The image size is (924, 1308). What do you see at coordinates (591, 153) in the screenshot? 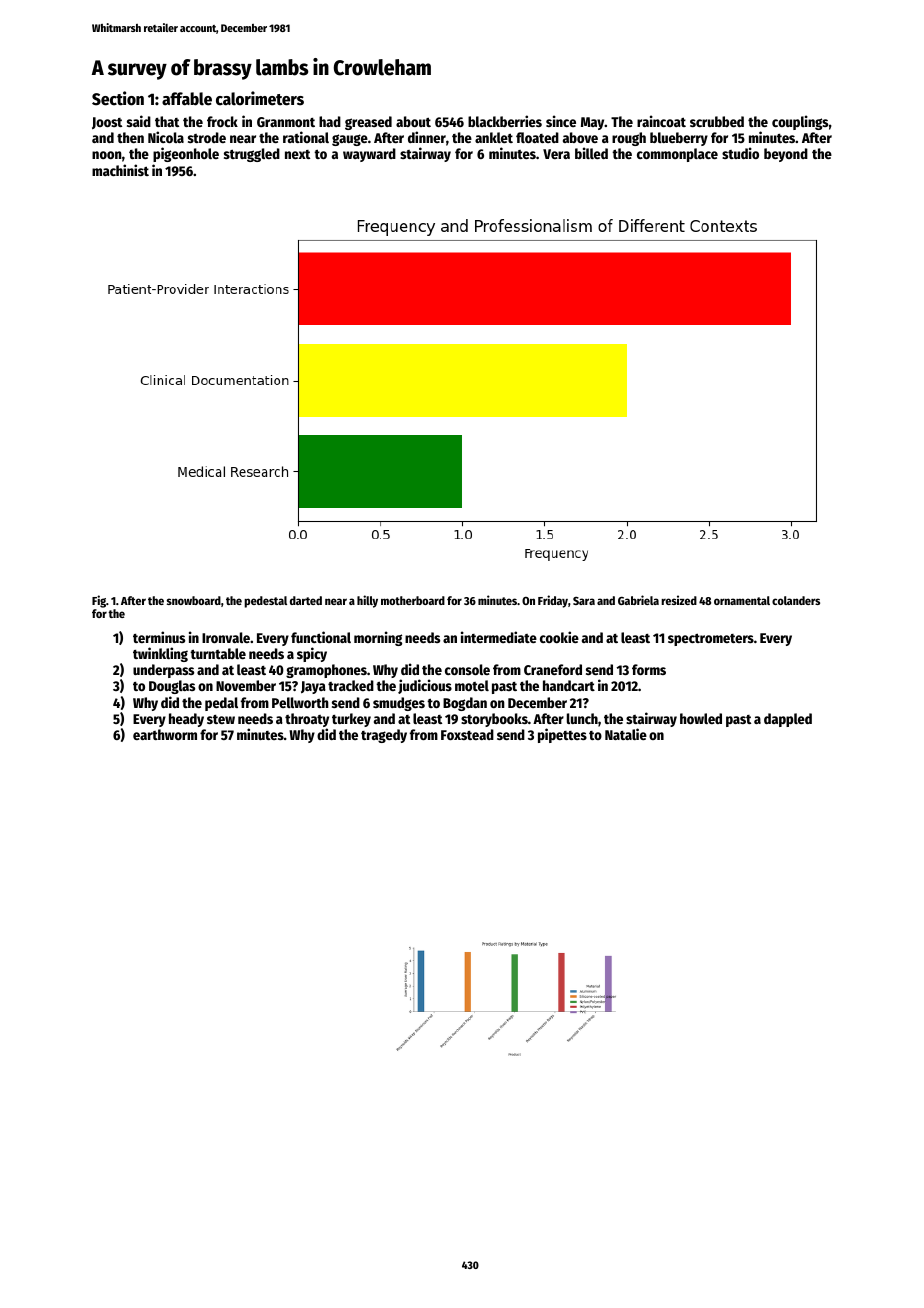
I see `billed` at bounding box center [591, 153].
